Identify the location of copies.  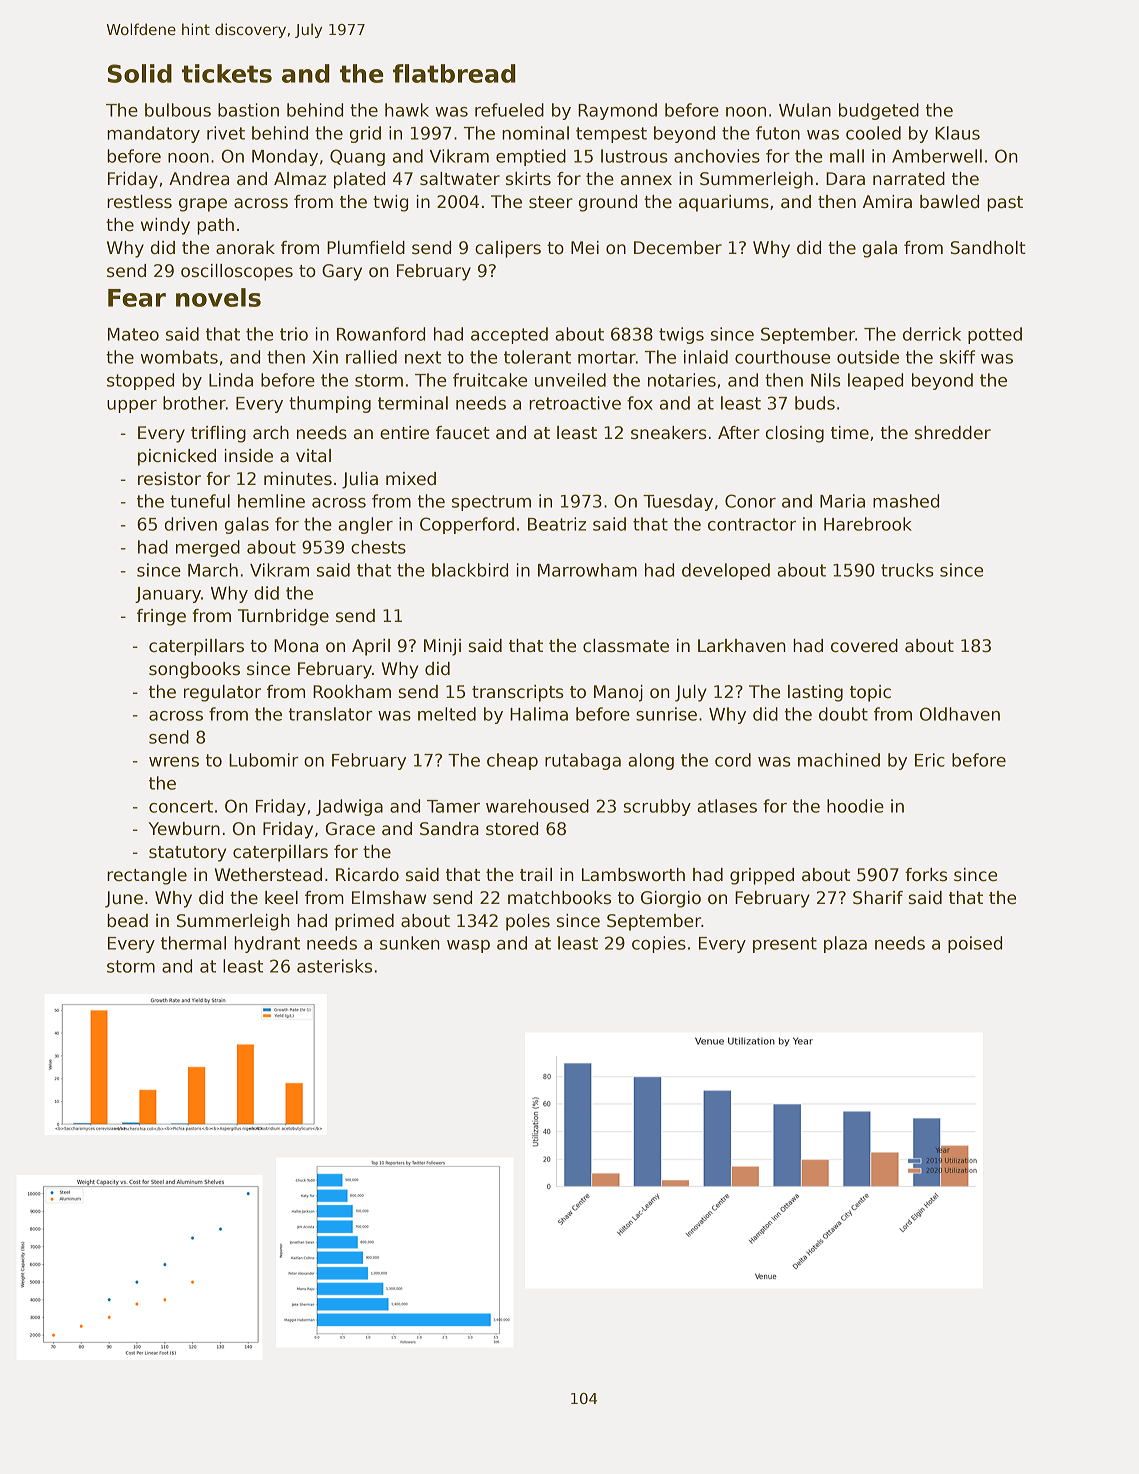
(659, 944).
